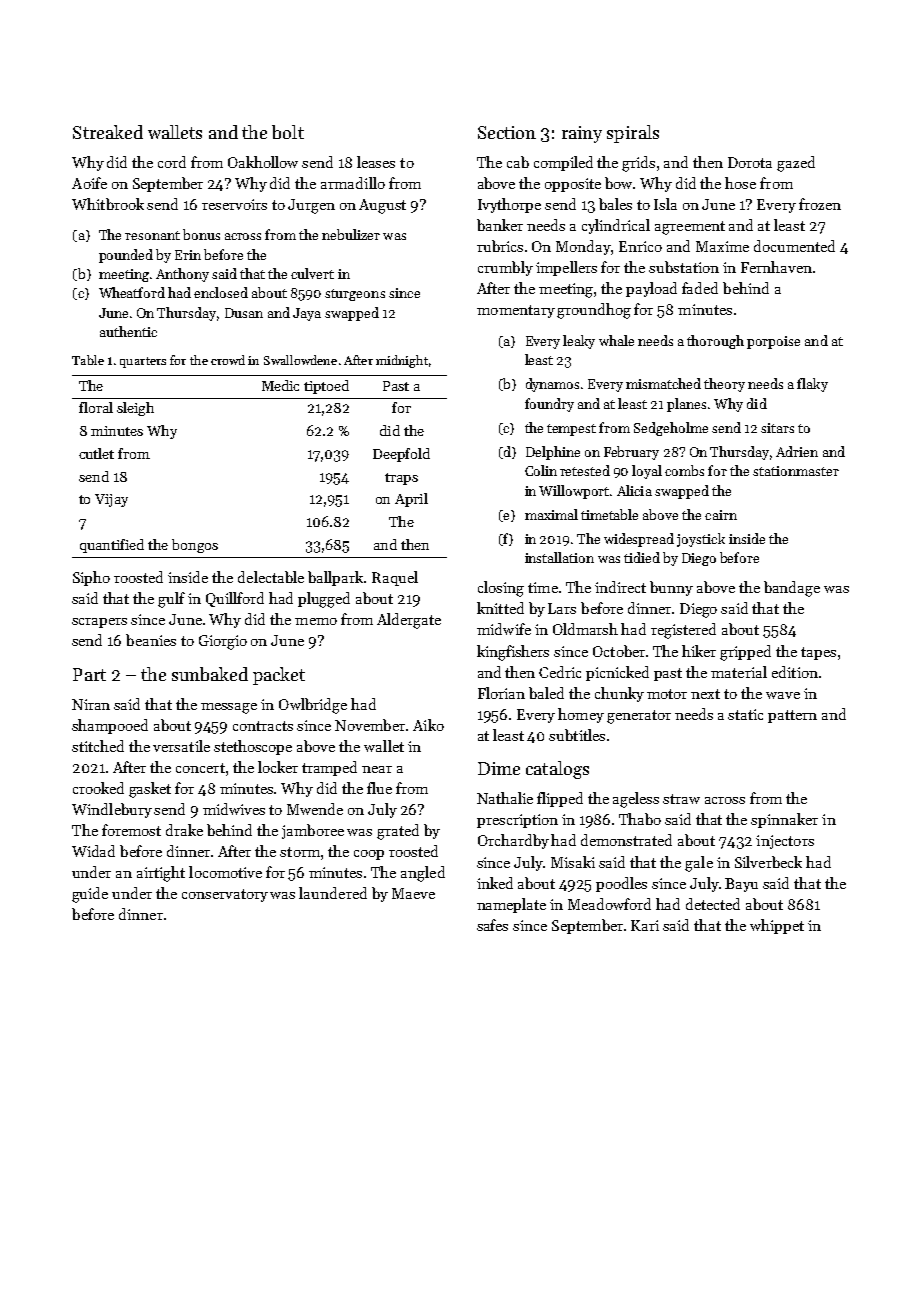 This screenshot has height=1308, width=924. Describe the element at coordinates (812, 385) in the screenshot. I see `flaky` at that location.
